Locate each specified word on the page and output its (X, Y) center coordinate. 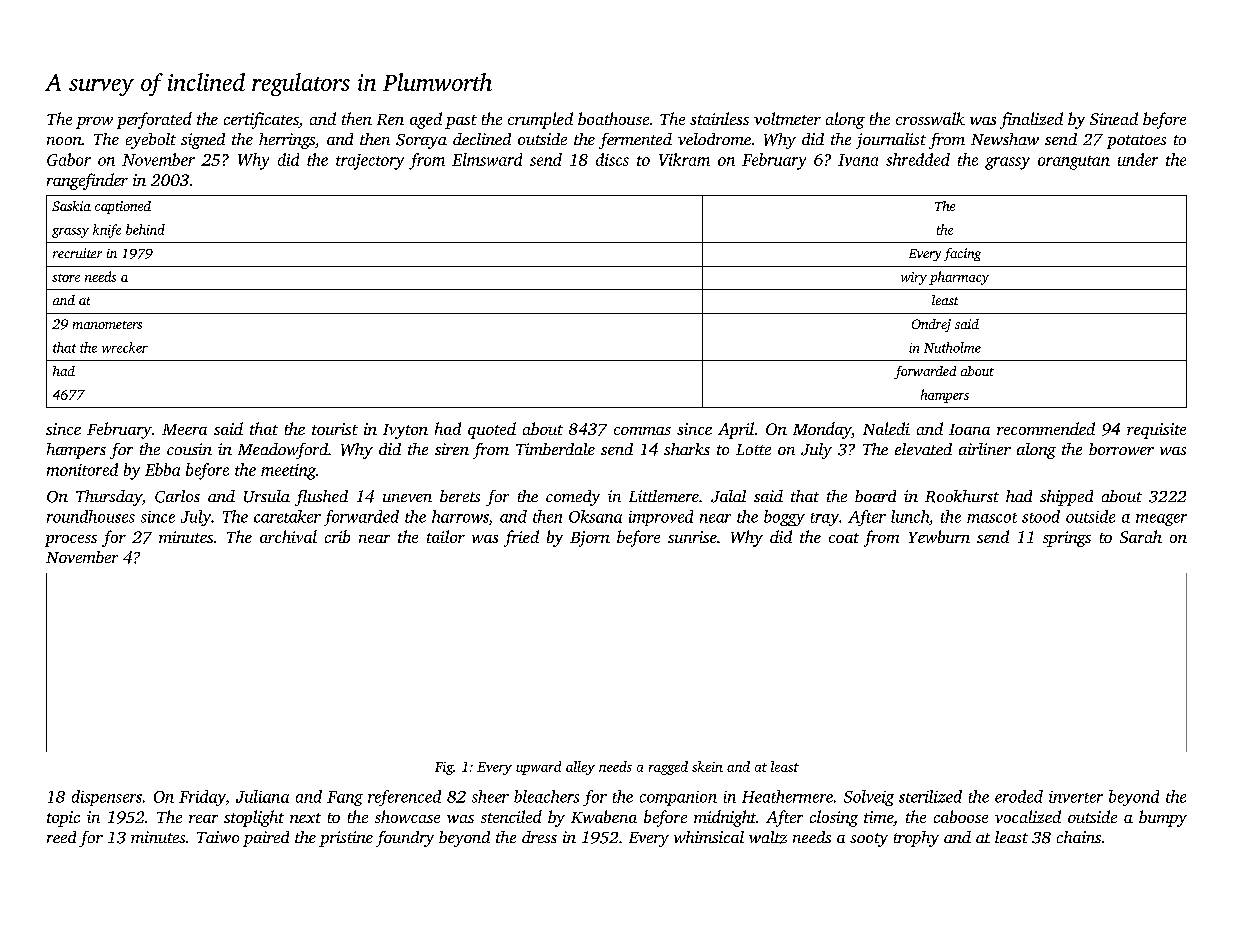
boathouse (613, 118)
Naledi (886, 428)
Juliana (262, 796)
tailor (446, 536)
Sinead (1114, 118)
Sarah (1141, 536)
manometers (107, 325)
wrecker (125, 347)
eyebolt (151, 141)
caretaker (287, 516)
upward (538, 768)
